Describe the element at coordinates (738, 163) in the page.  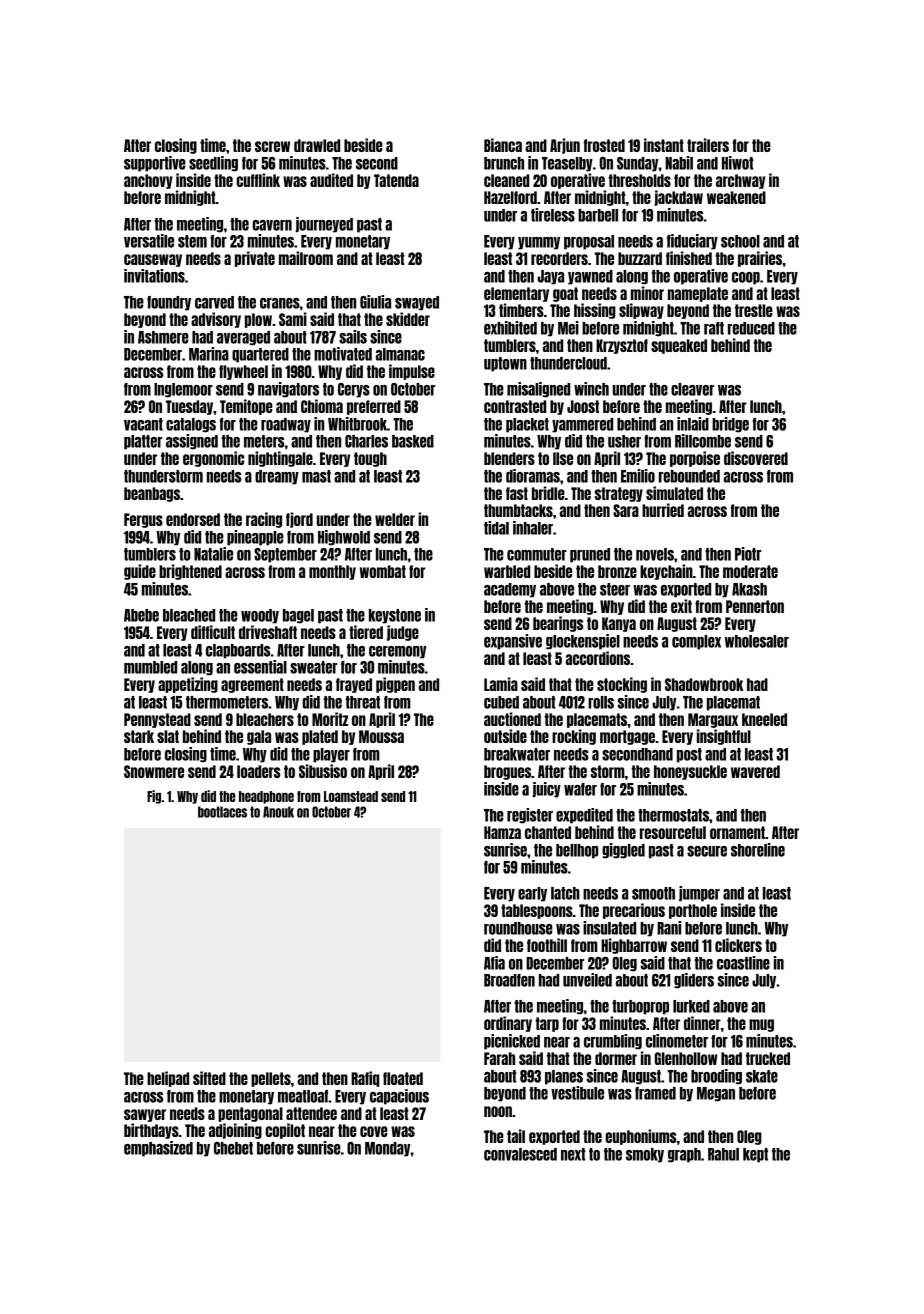
I see `Hiwot` at that location.
